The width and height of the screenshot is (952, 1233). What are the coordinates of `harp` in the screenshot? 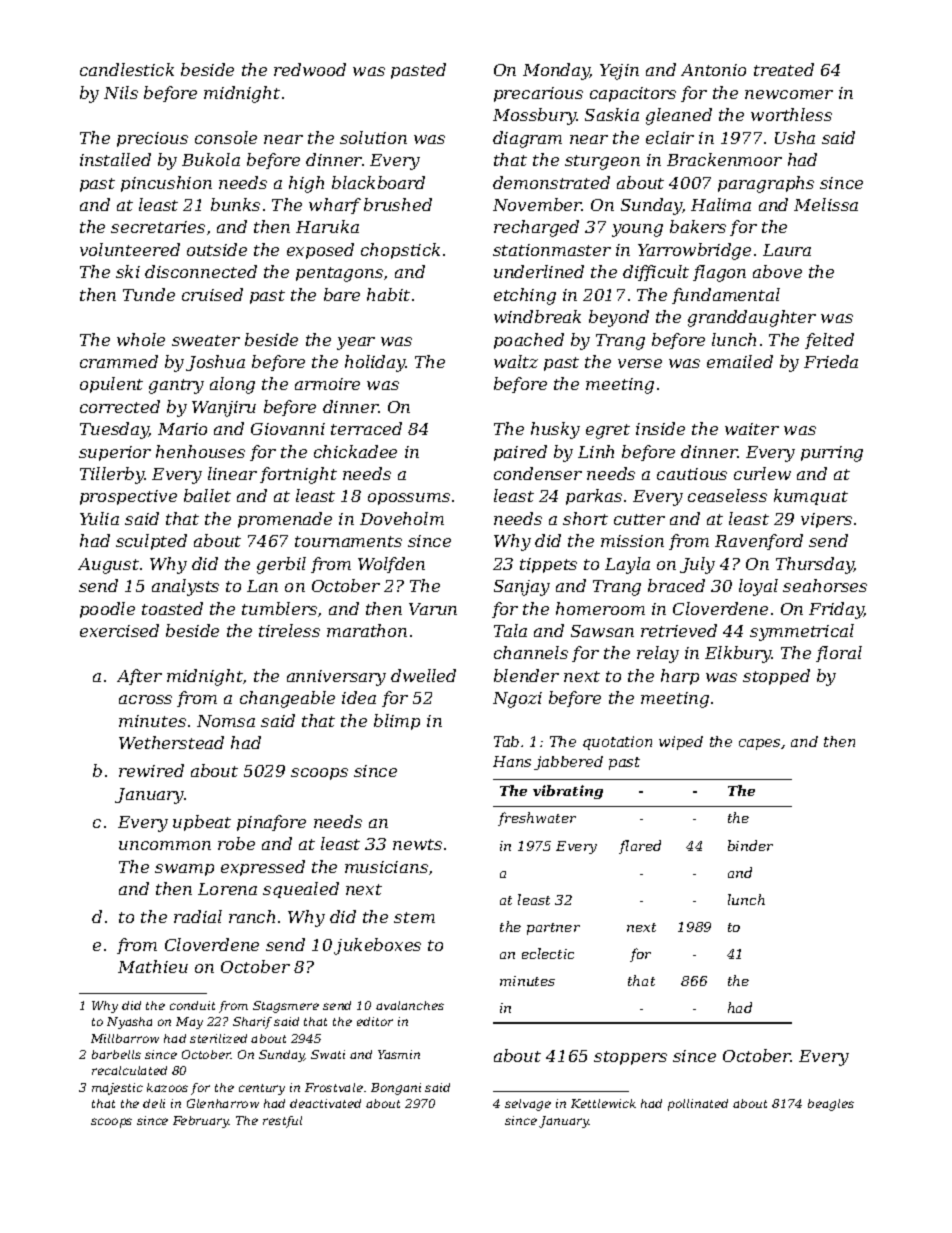 It's located at (680, 677).
